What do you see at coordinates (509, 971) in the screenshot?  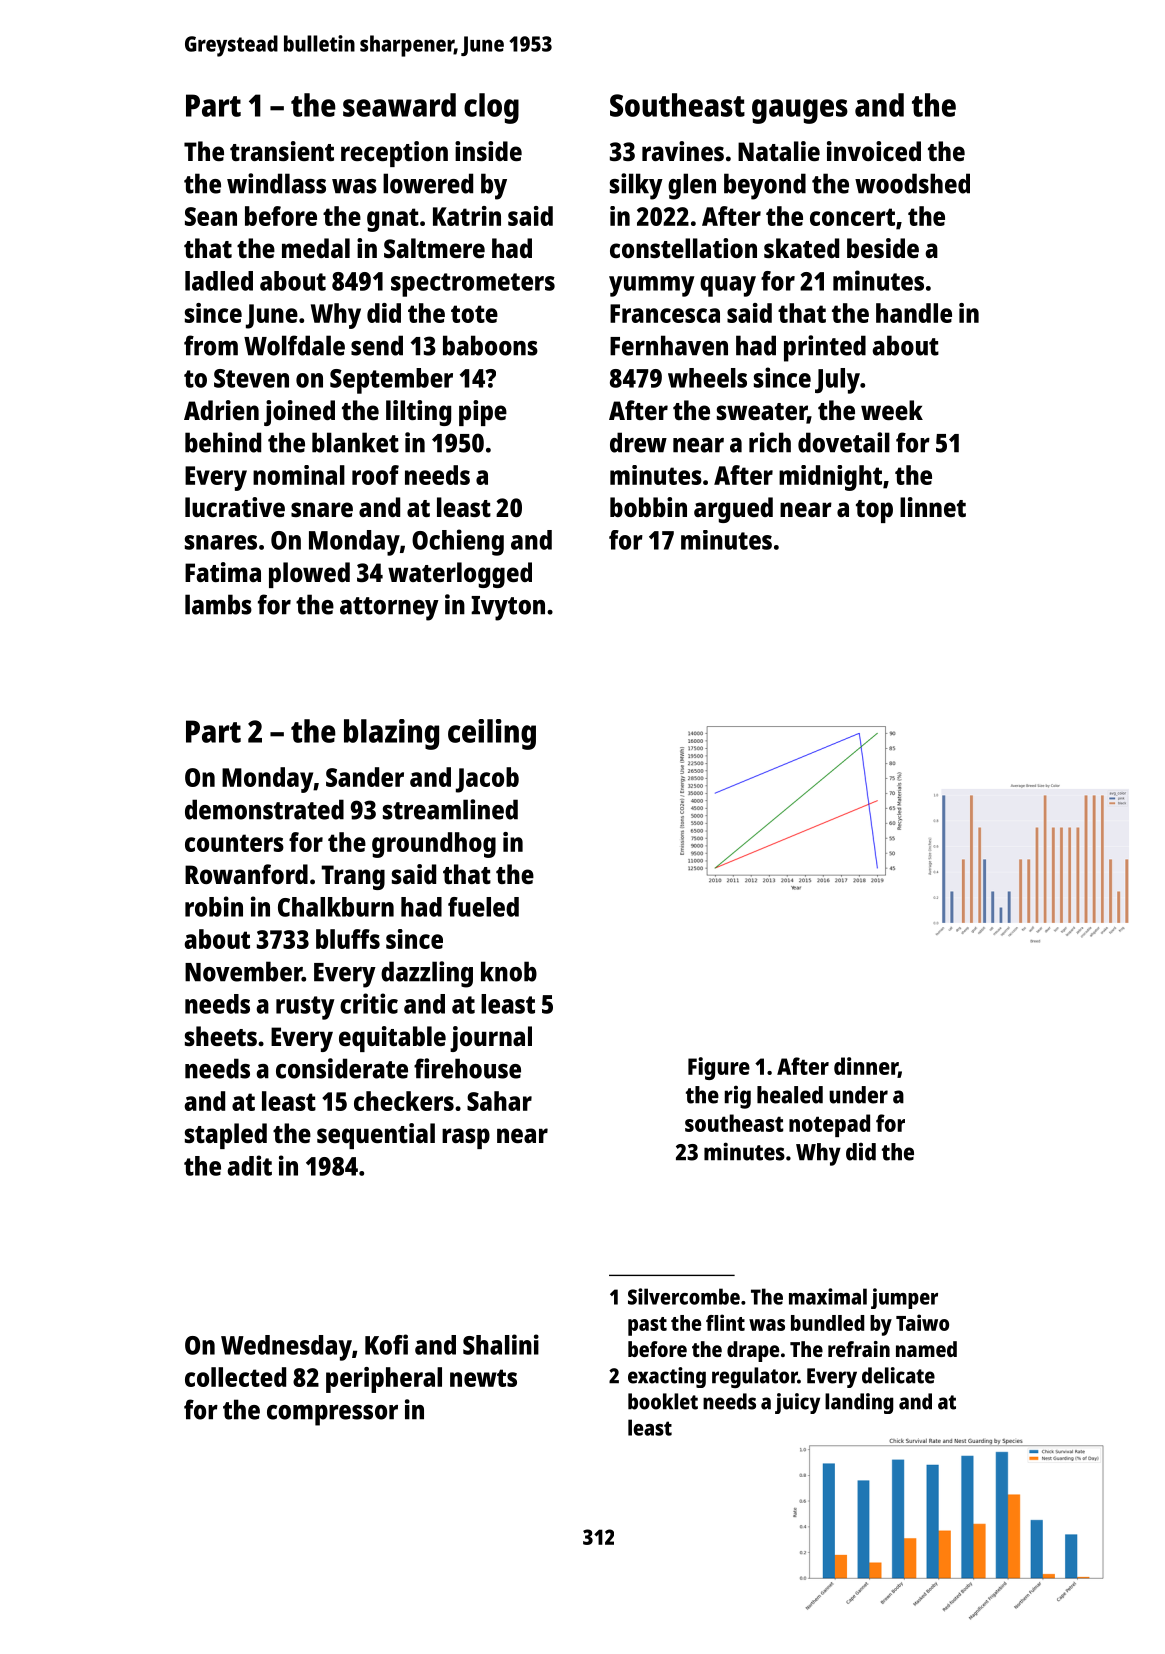 I see `knob` at bounding box center [509, 971].
